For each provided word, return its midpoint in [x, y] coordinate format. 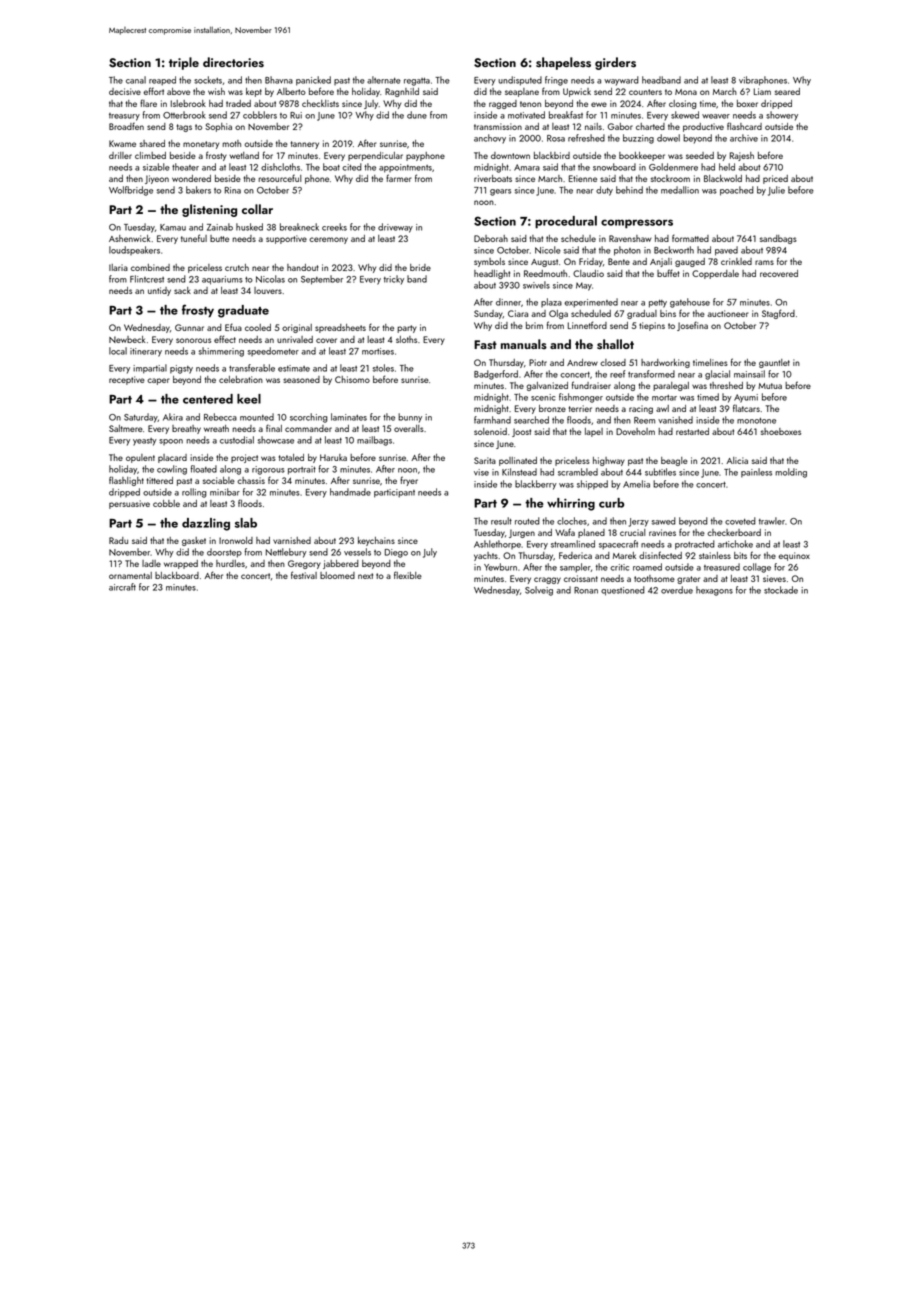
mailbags [374, 441]
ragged [503, 104]
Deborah [491, 238]
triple [184, 63]
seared [787, 91]
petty [658, 304]
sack [182, 290]
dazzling [206, 524]
